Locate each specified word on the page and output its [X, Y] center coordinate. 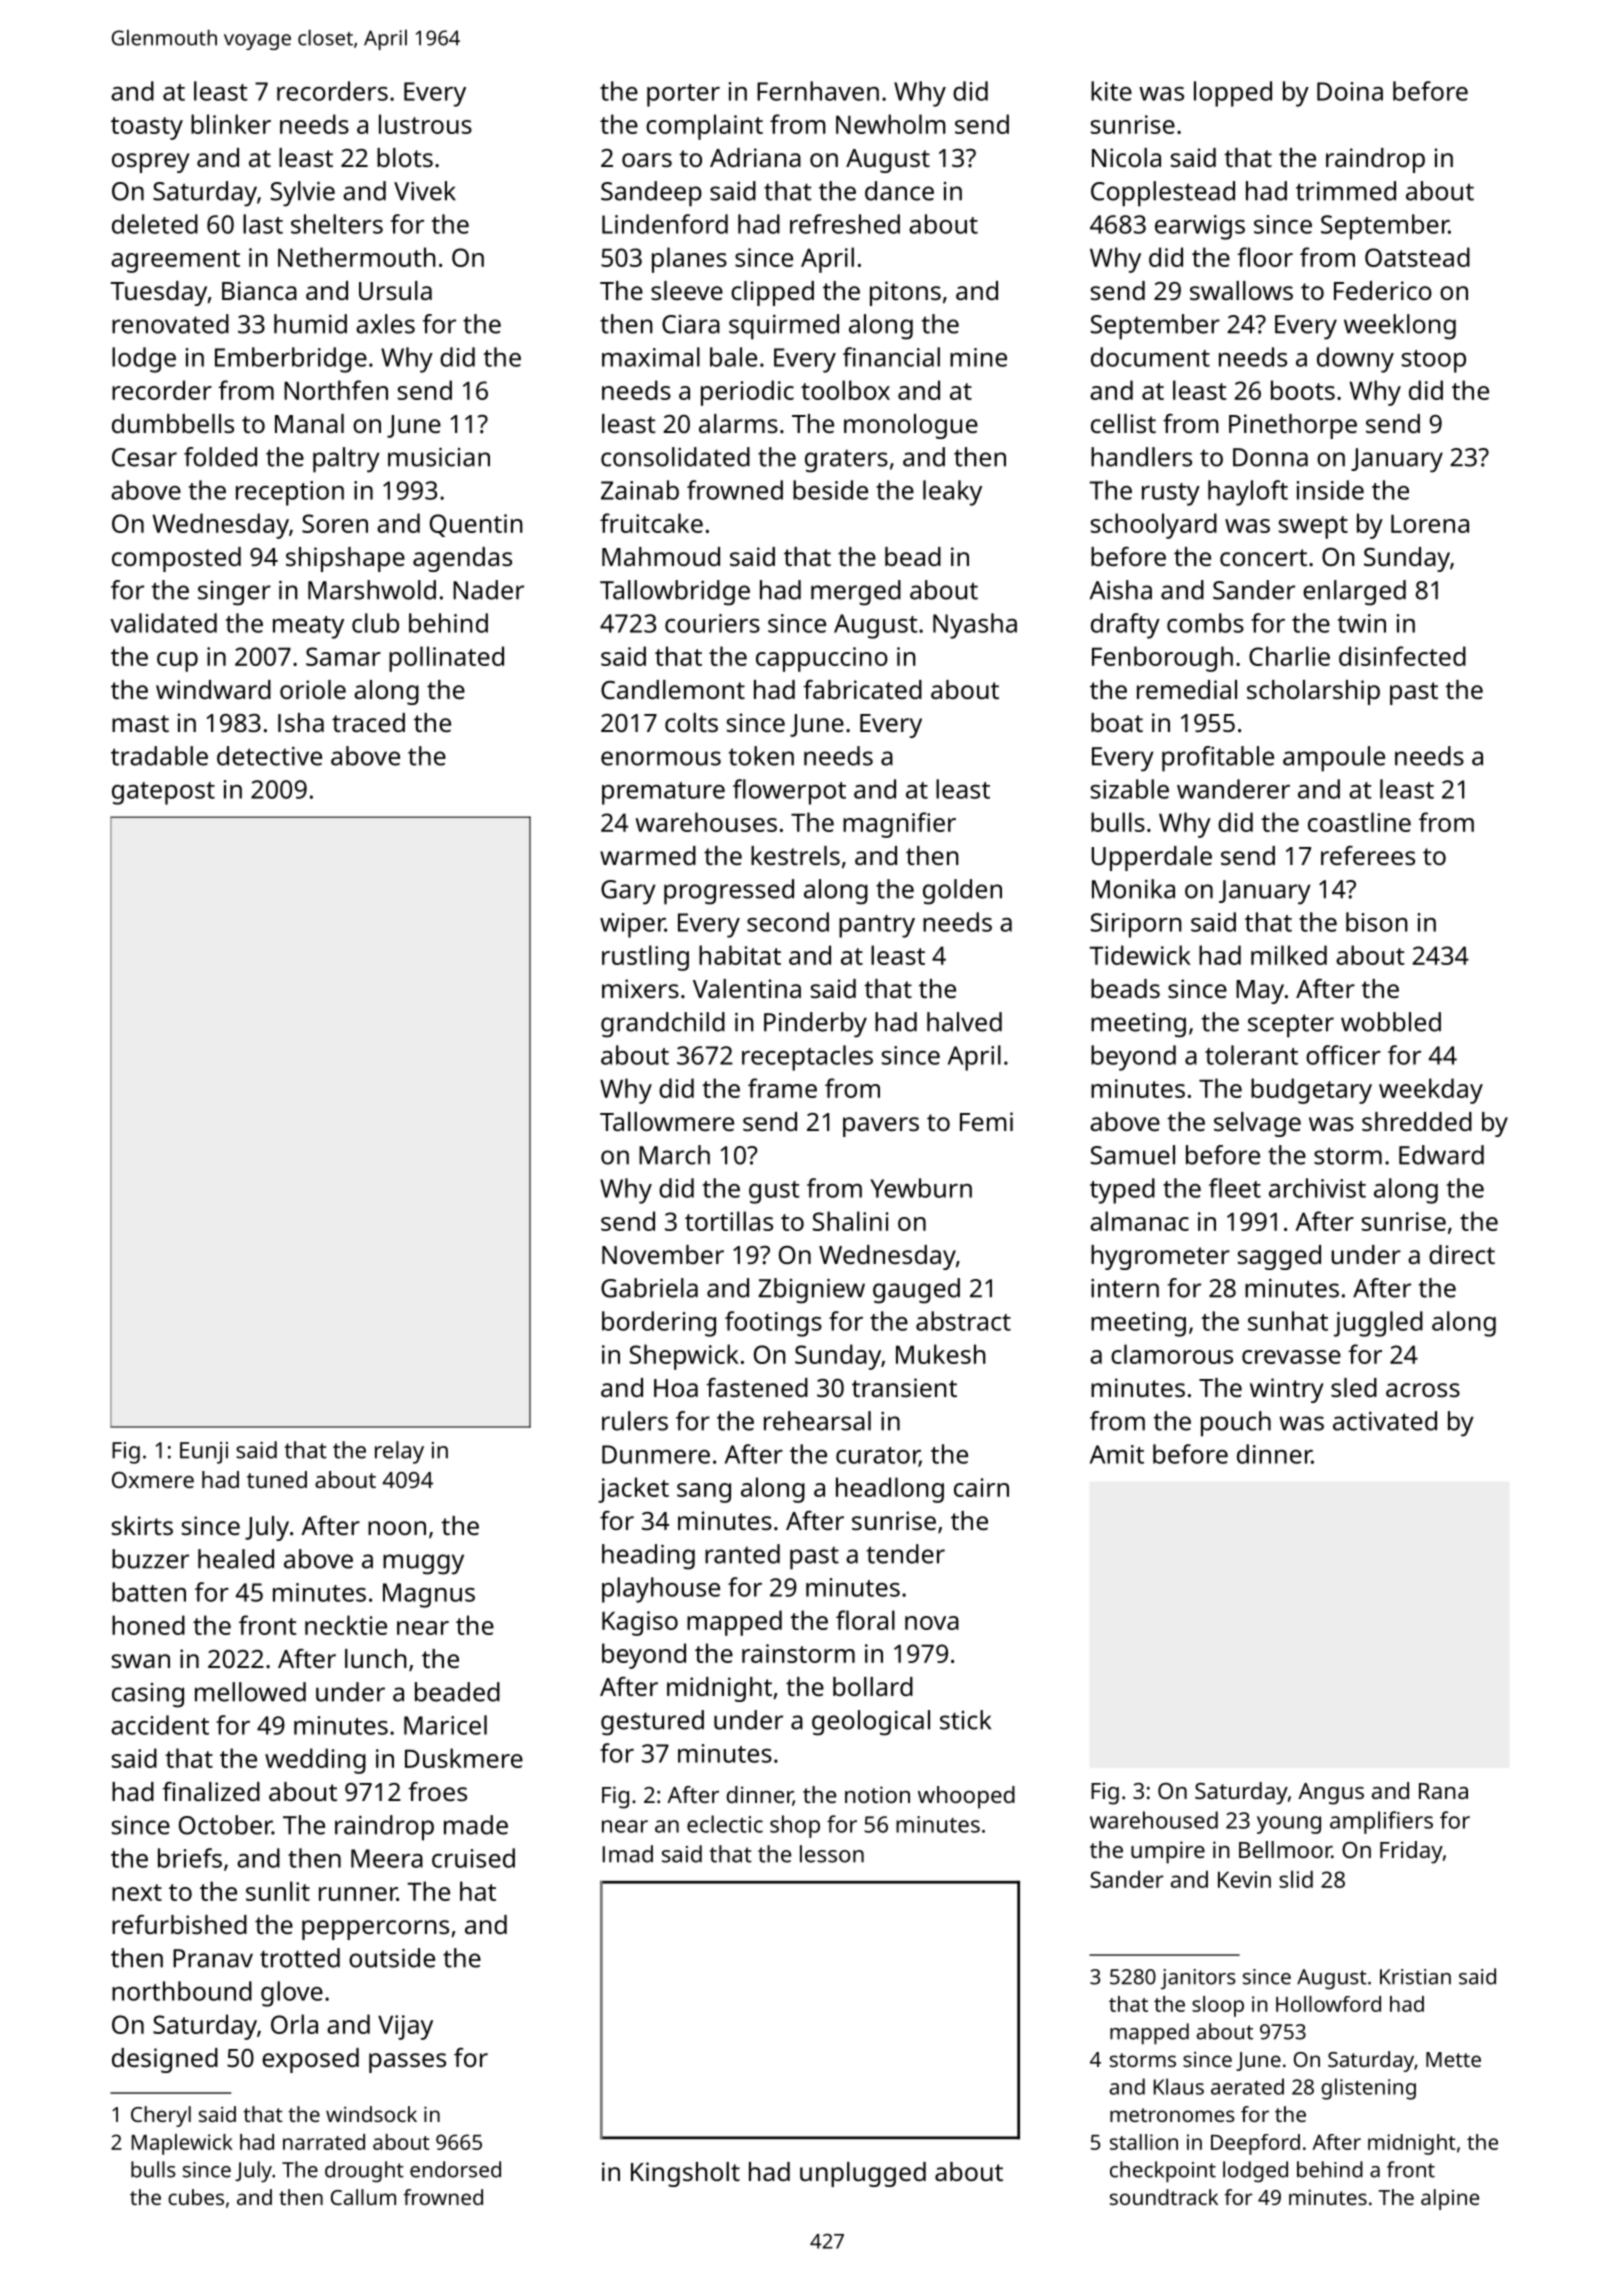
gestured [652, 1723]
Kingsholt [685, 2174]
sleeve [687, 290]
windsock [371, 2114]
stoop [1434, 361]
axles [385, 324]
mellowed [250, 1692]
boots [1303, 390]
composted [176, 559]
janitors [1198, 1979]
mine [978, 357]
